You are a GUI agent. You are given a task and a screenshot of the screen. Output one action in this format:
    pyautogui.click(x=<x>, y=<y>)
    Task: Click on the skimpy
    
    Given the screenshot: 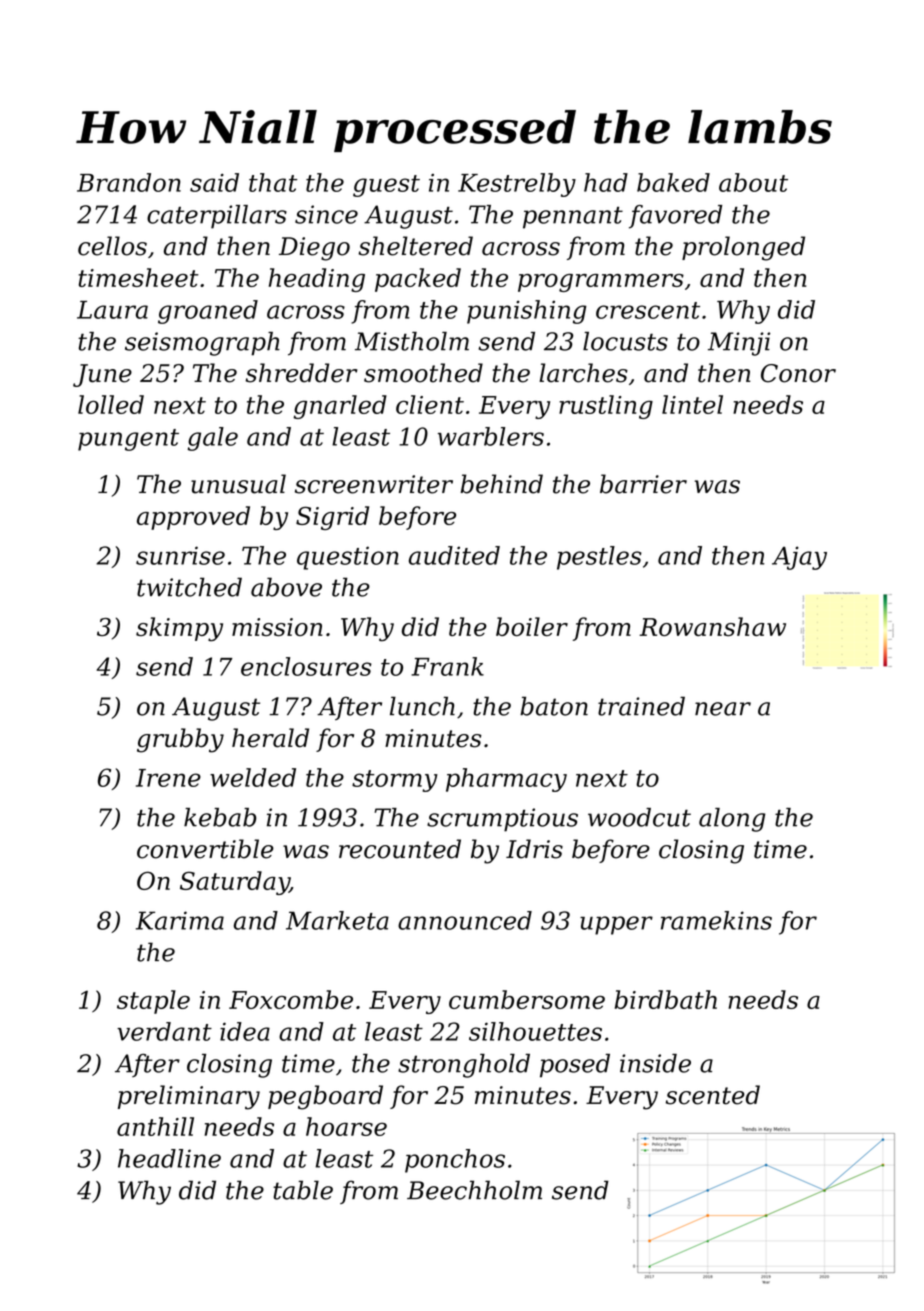 What is the action you would take?
    pyautogui.click(x=179, y=629)
